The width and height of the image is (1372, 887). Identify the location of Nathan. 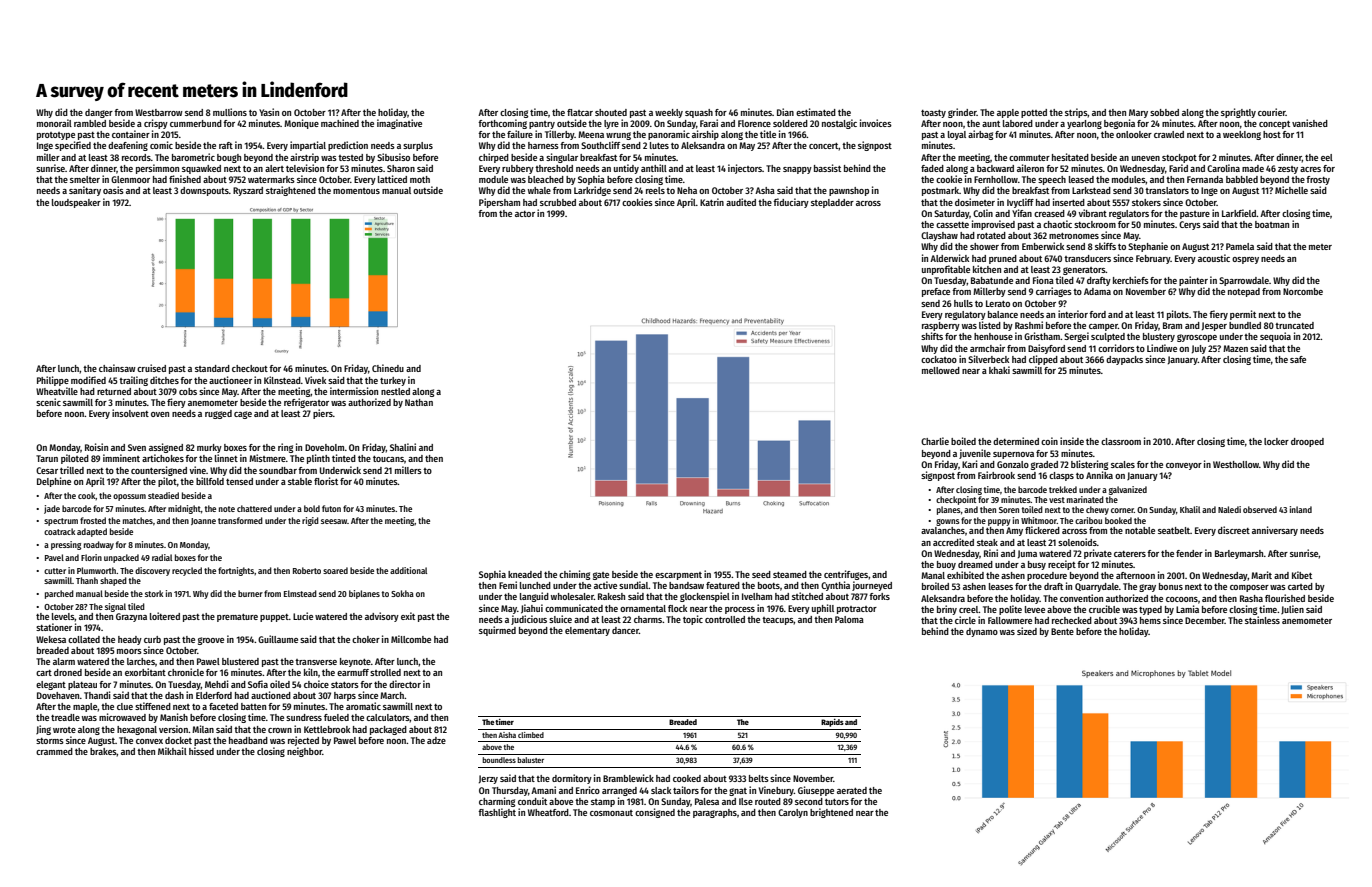
(419, 402).
